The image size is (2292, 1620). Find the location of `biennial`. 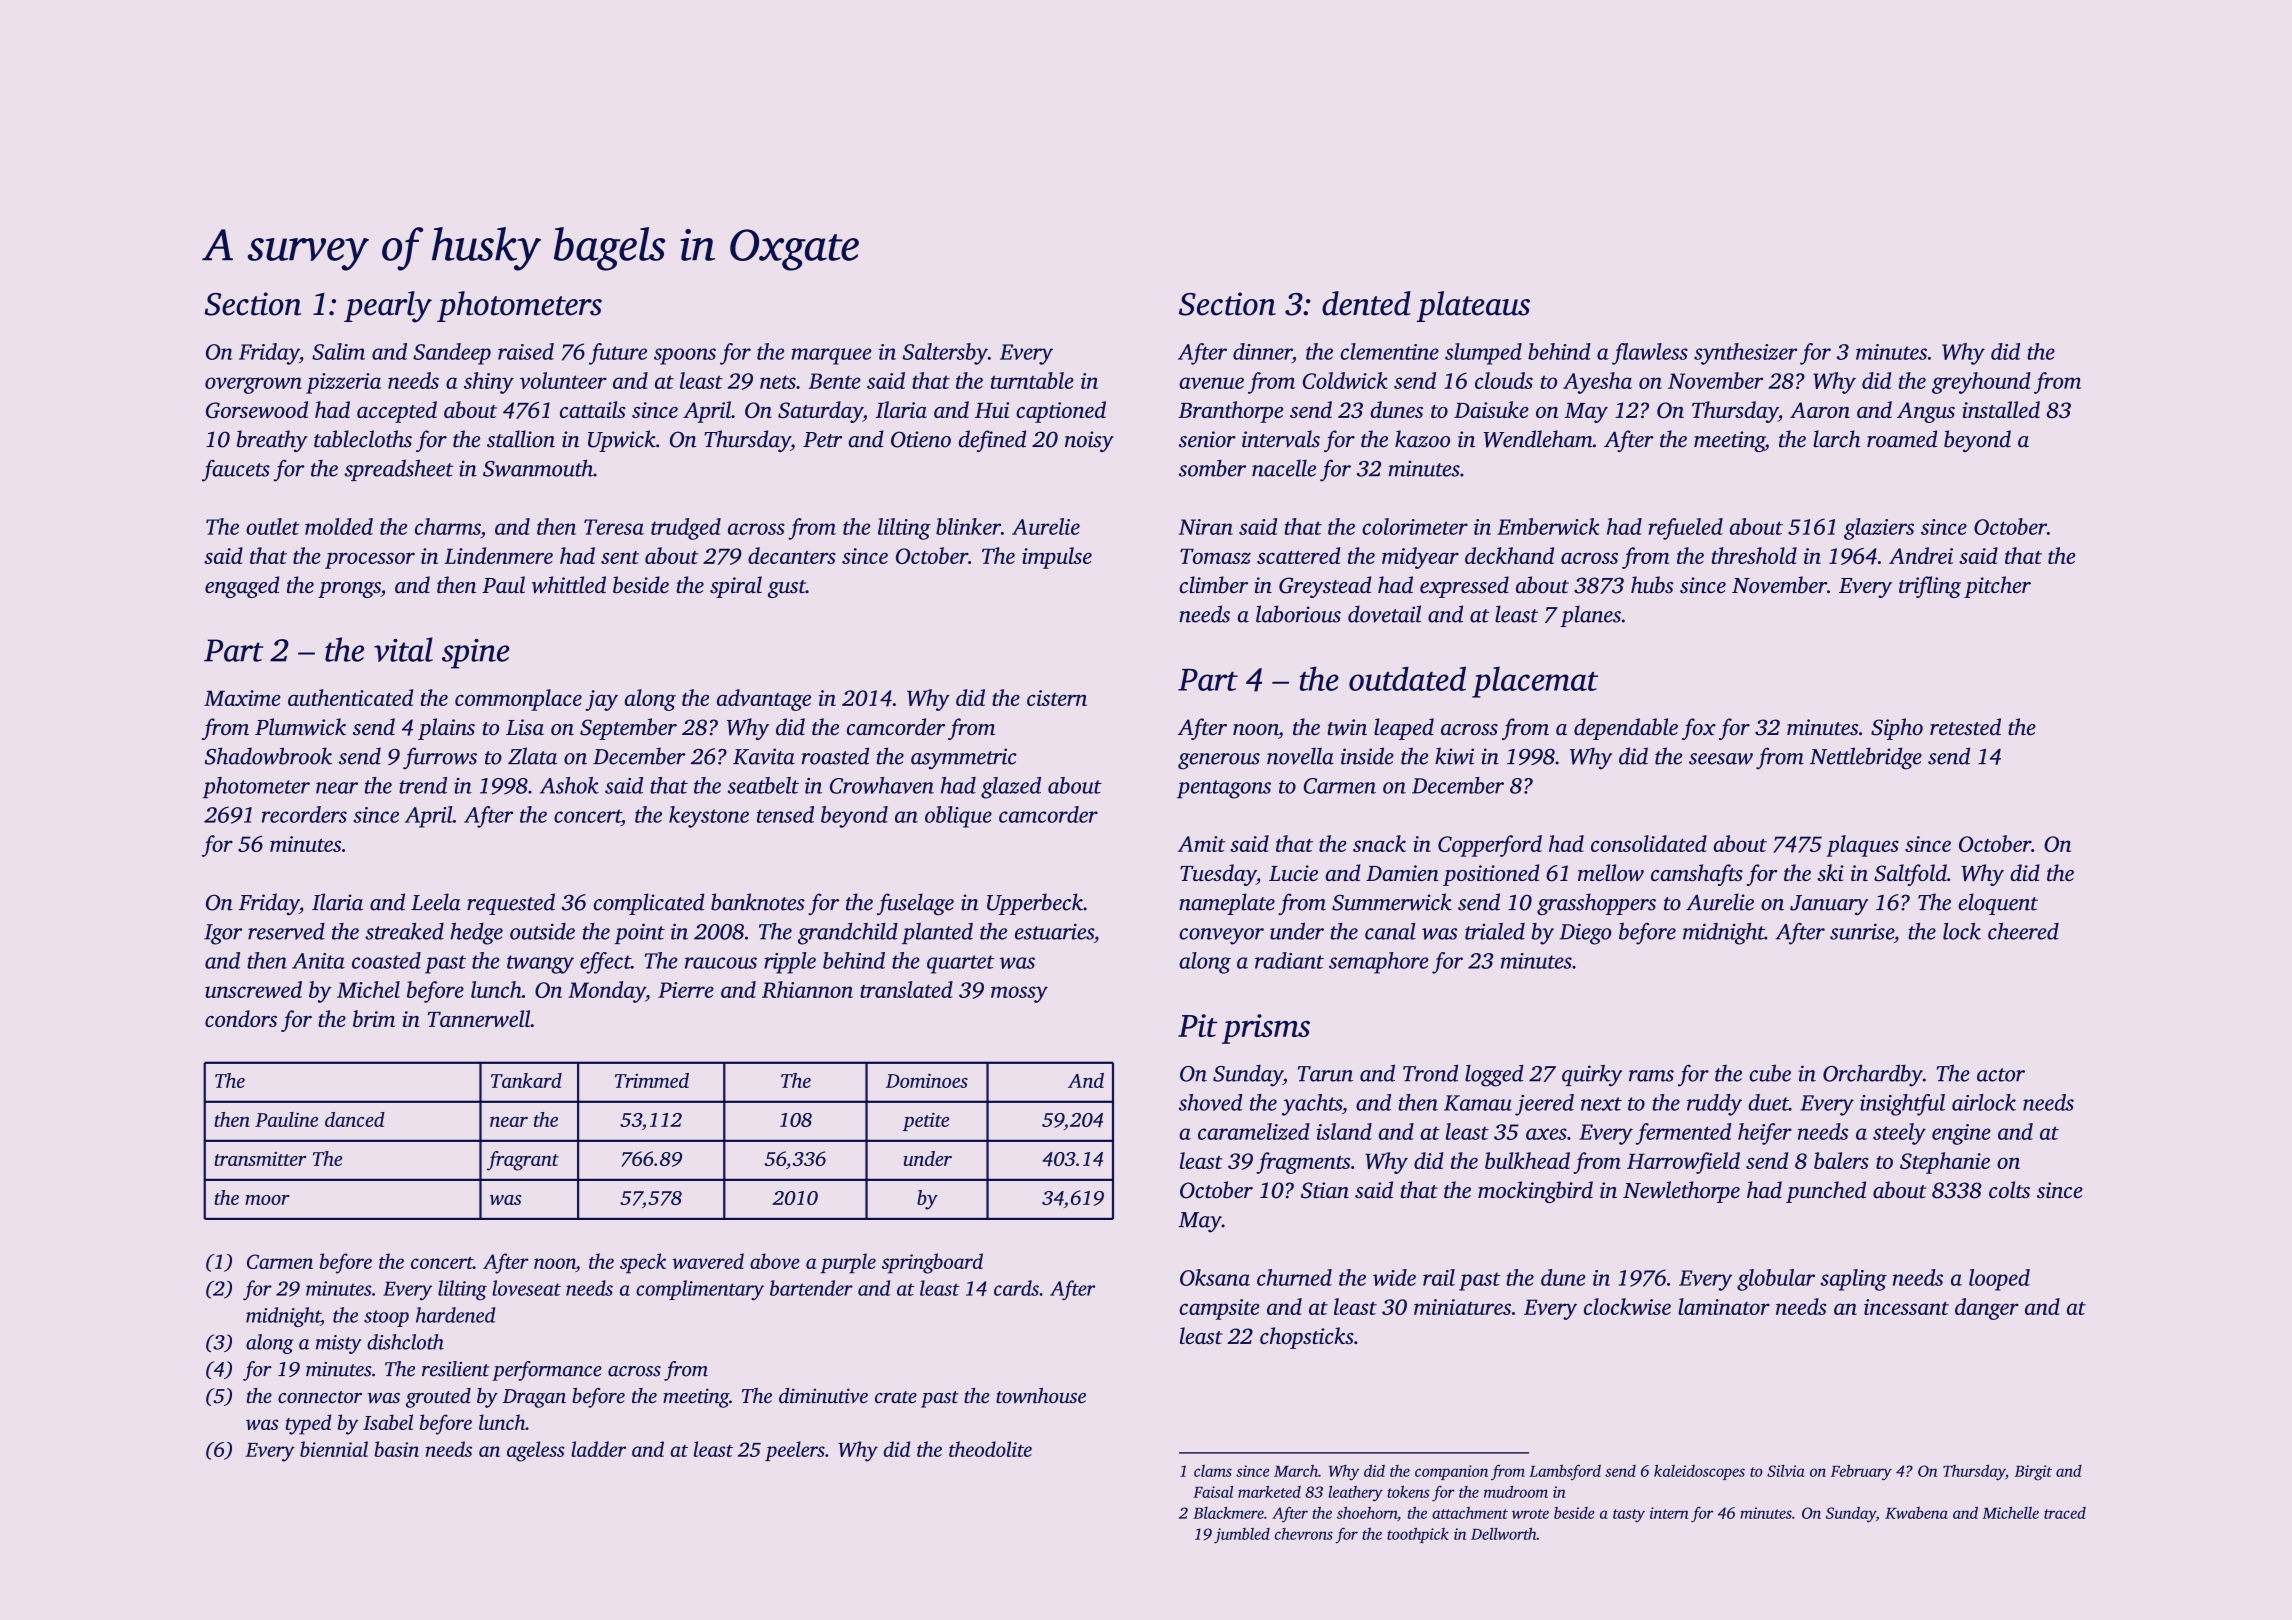

biennial is located at coordinates (334, 1449).
